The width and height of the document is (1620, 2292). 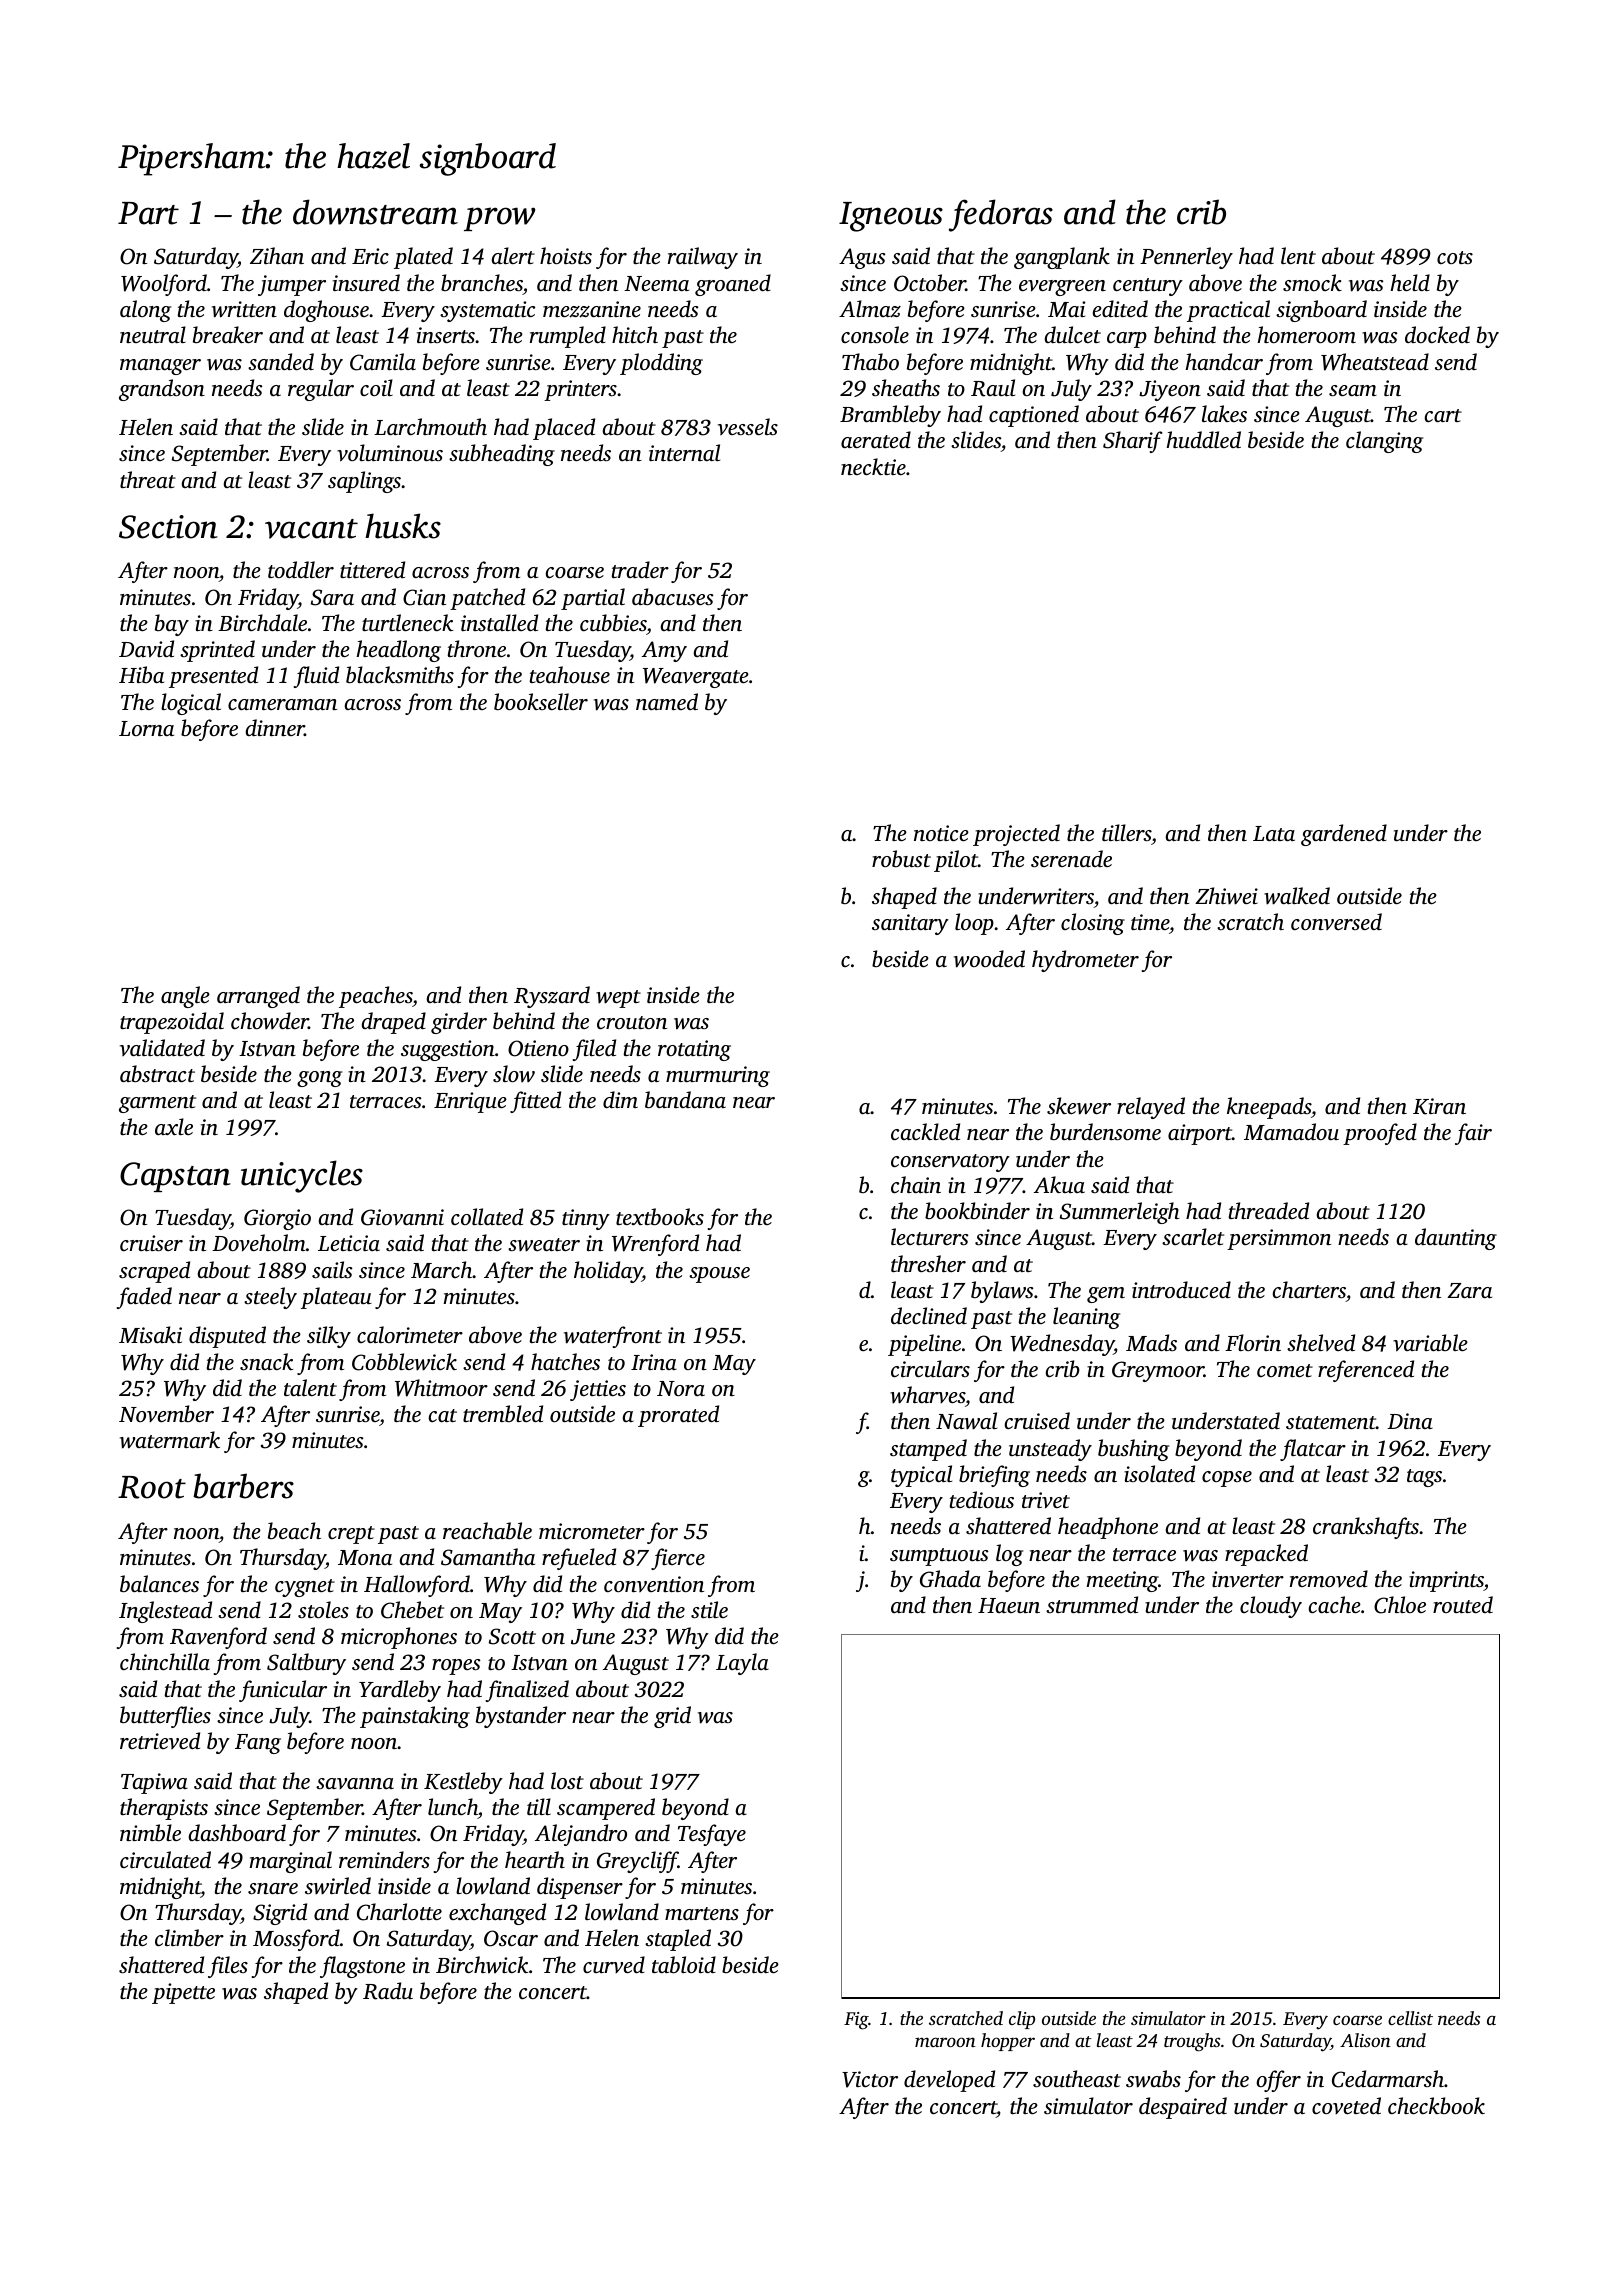 I want to click on pilot, so click(x=956, y=861).
